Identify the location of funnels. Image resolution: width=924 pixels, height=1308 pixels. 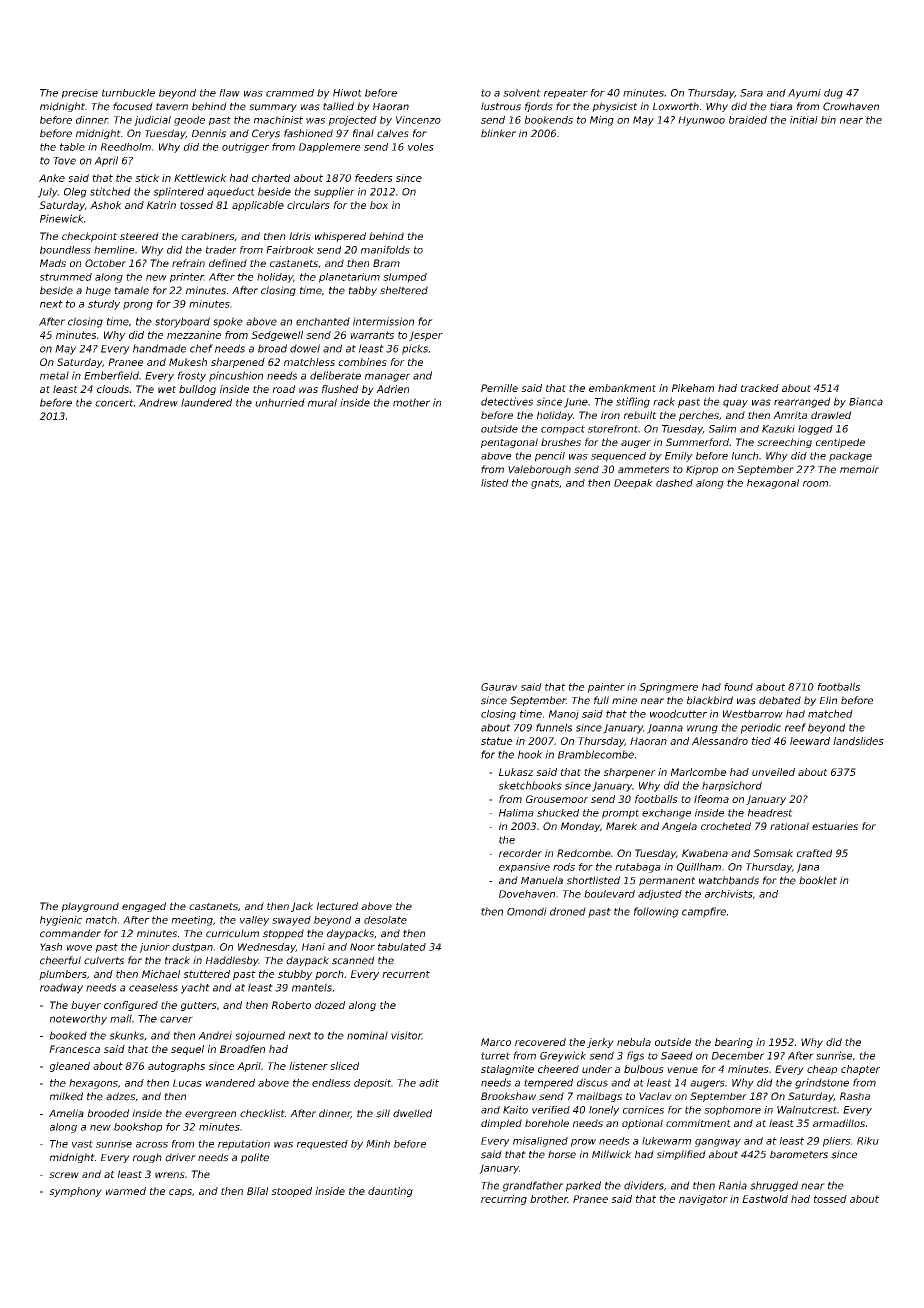
(554, 727).
